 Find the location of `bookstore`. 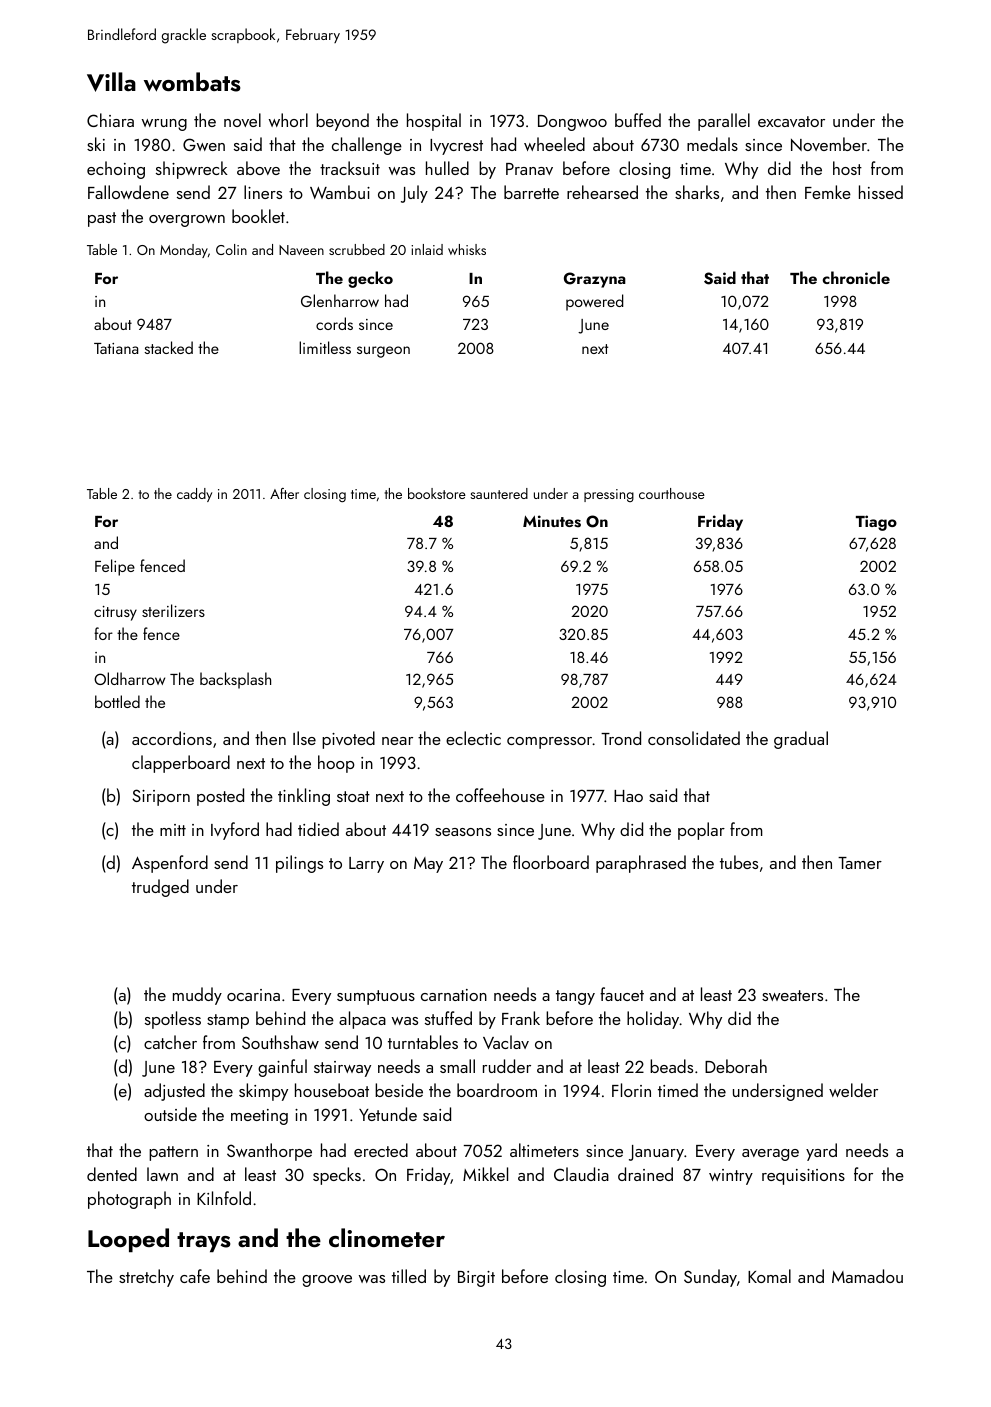

bookstore is located at coordinates (437, 493).
